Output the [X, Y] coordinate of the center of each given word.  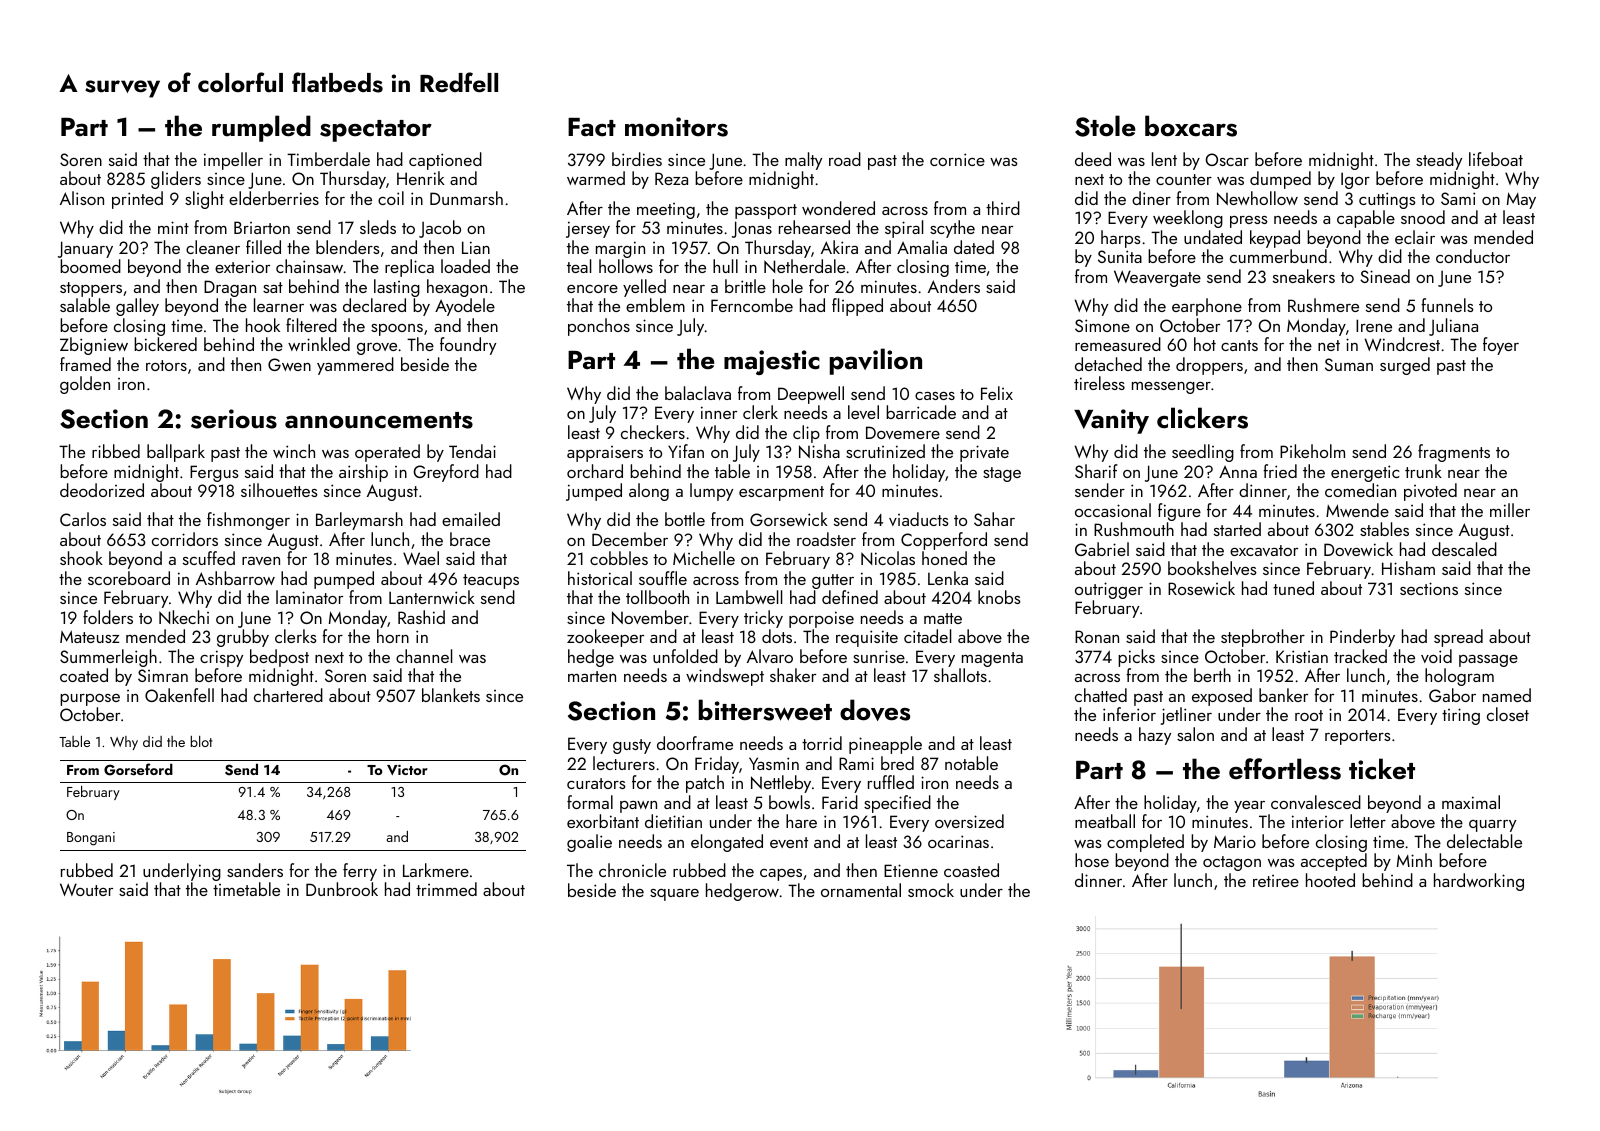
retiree [1276, 881]
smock [931, 890]
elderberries [274, 198]
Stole [1105, 126]
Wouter [86, 889]
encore [592, 289]
